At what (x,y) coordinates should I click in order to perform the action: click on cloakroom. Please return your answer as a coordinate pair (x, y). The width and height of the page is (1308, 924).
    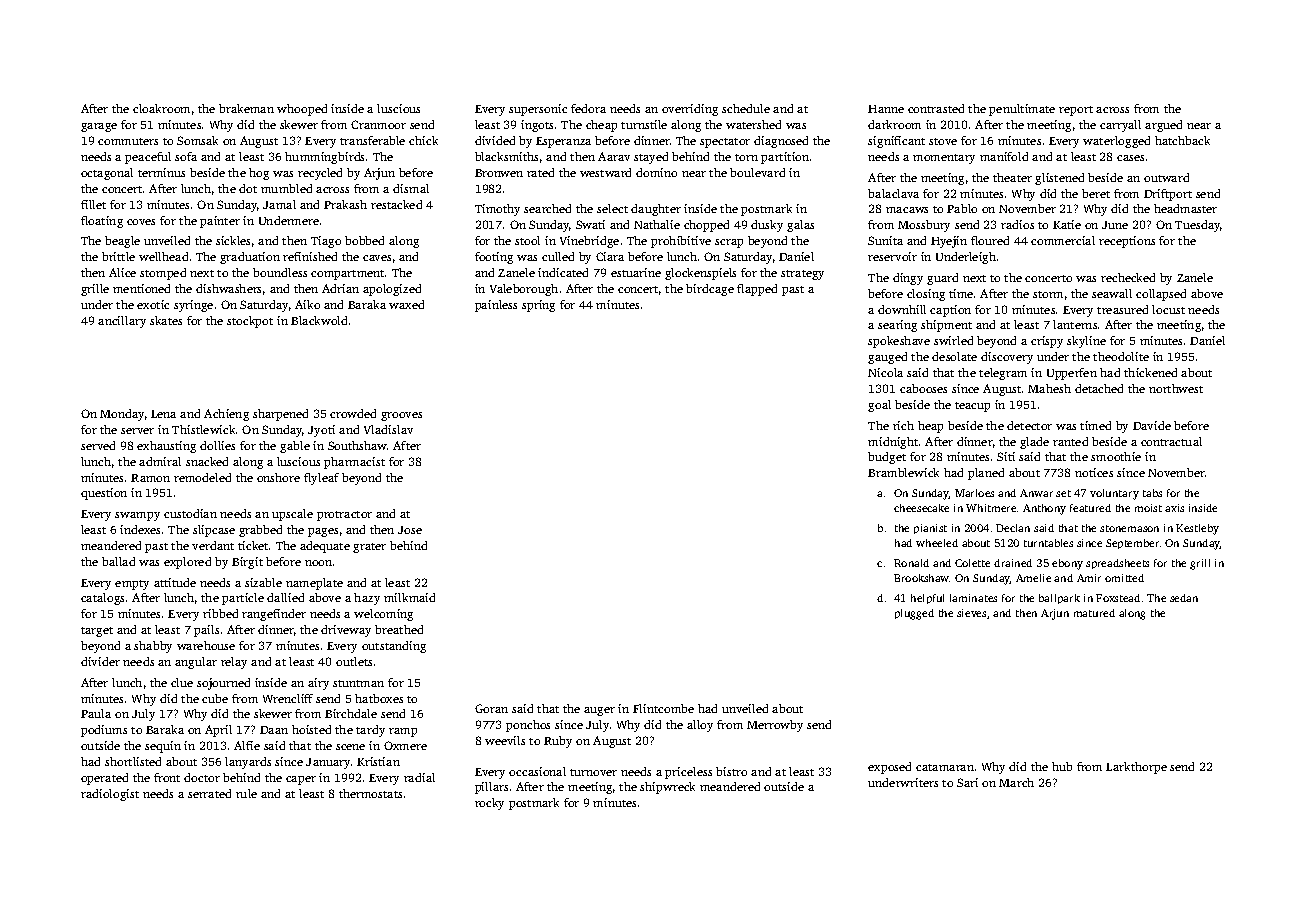
    Looking at the image, I should click on (161, 108).
